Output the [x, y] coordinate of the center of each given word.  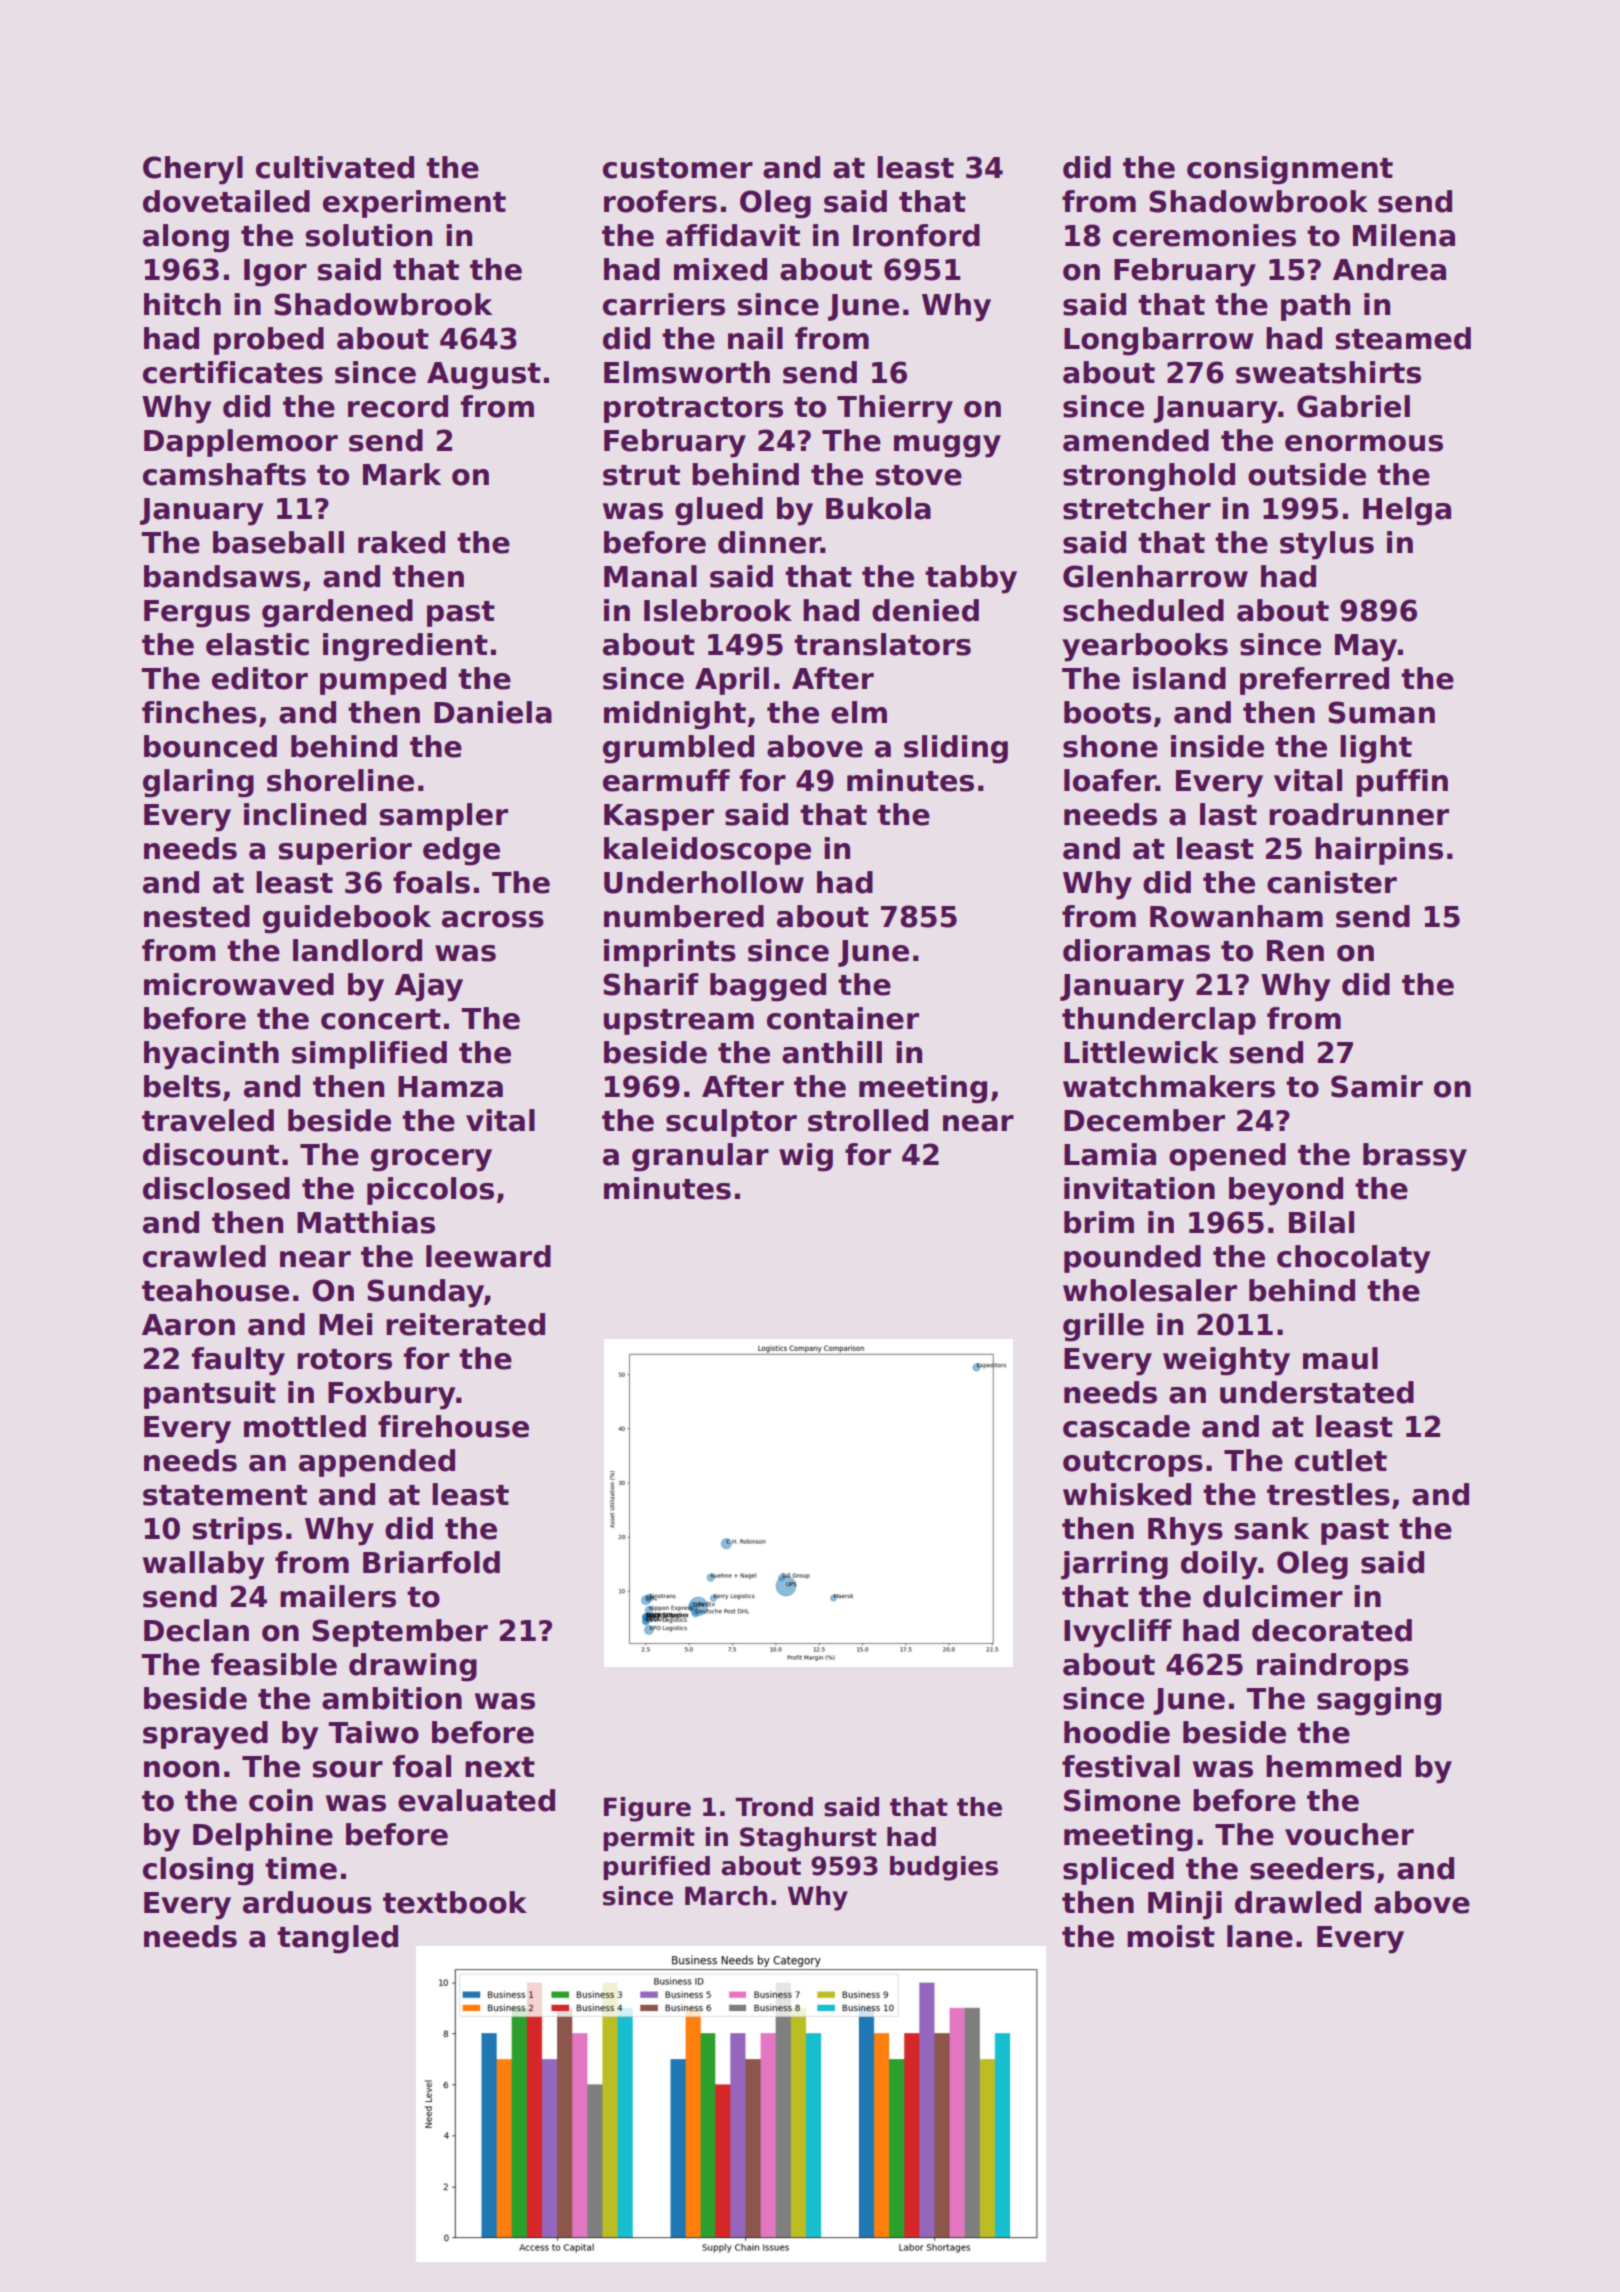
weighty [1226, 1361]
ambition [392, 1698]
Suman [1381, 712]
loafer [1110, 780]
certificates [233, 372]
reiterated [465, 1324]
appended [377, 1463]
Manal [650, 576]
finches [199, 712]
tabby [971, 579]
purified [656, 1868]
